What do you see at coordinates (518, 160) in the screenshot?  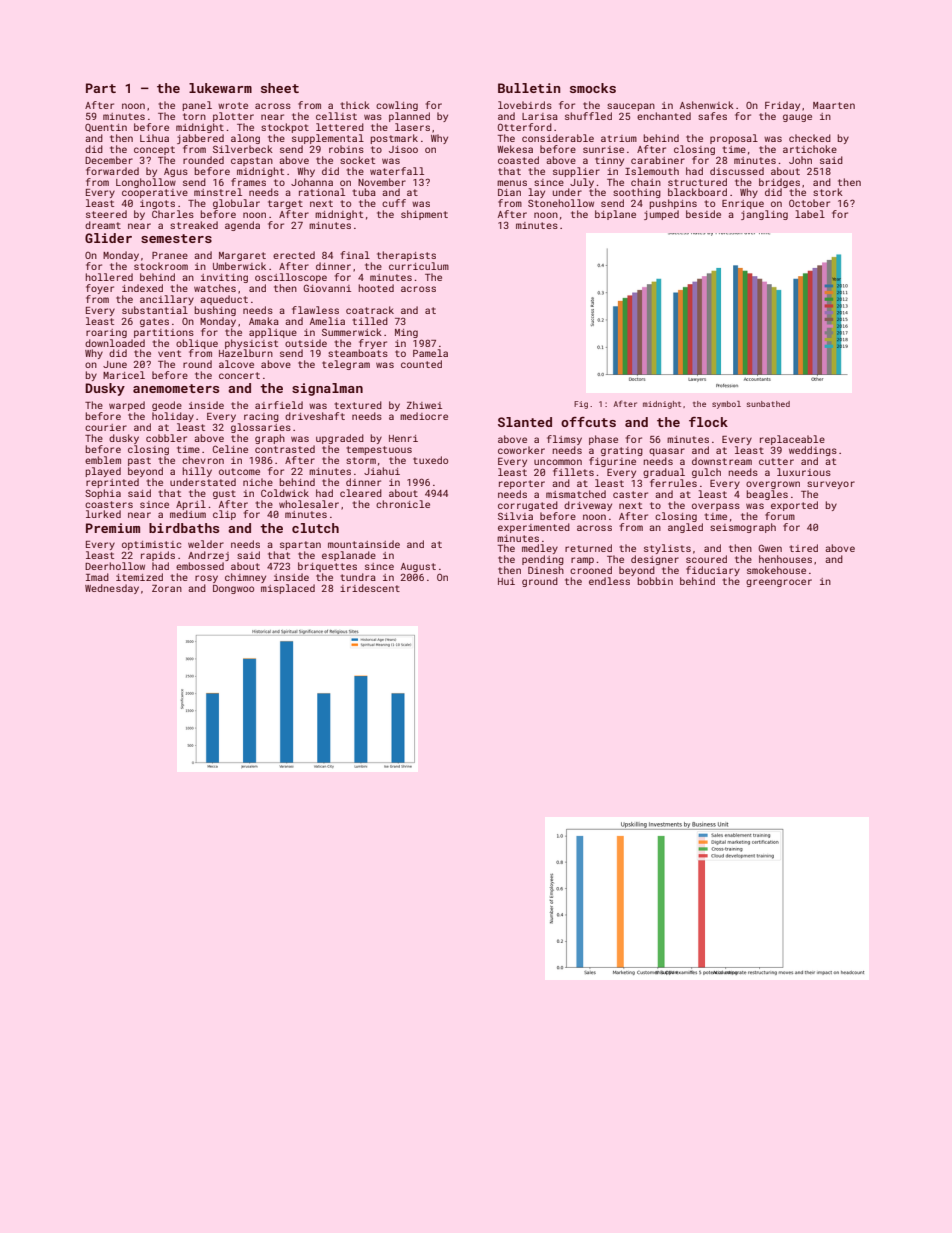 I see `coasted` at bounding box center [518, 160].
